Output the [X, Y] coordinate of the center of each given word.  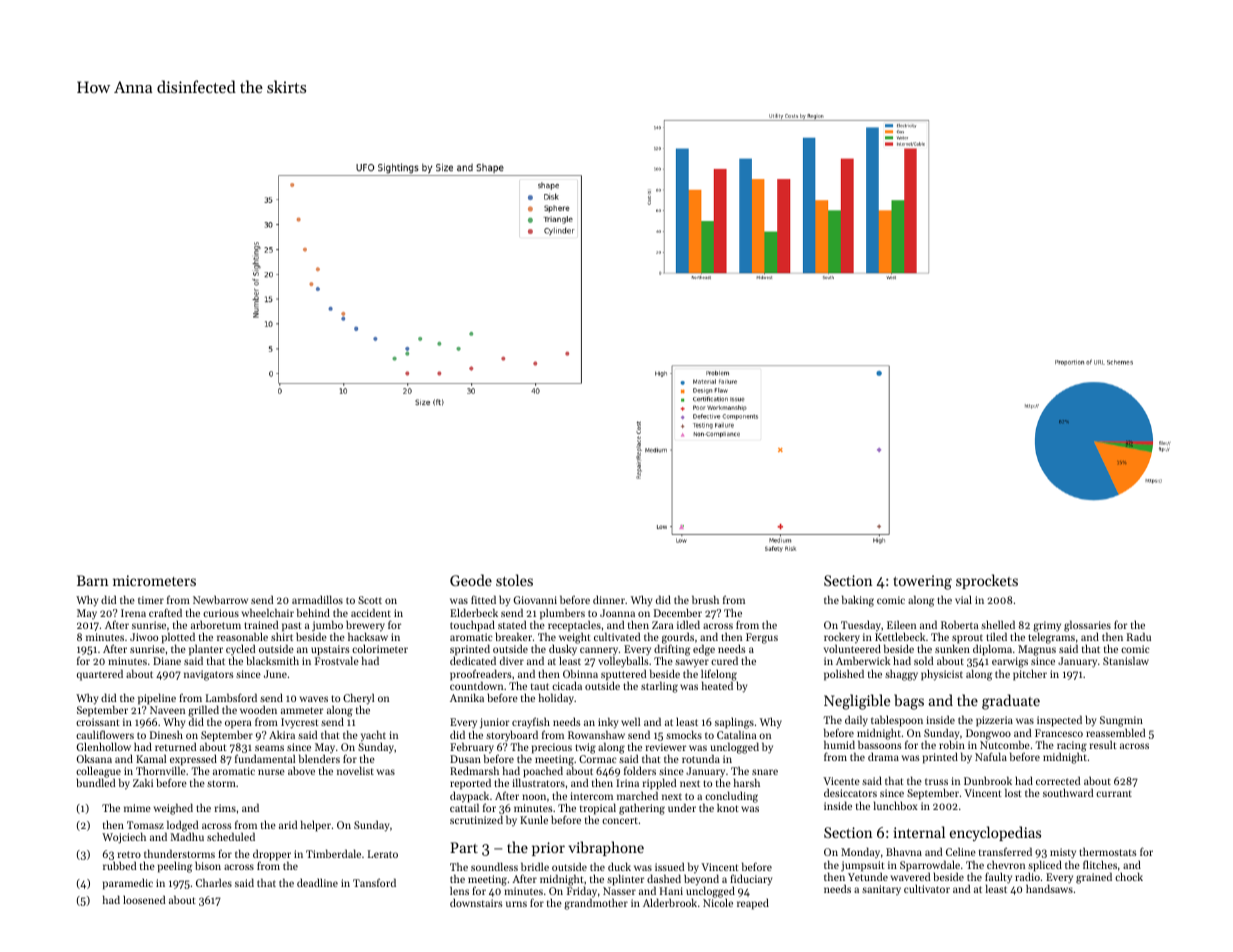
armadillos [317, 599]
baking [858, 601]
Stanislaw [1126, 660]
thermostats [1108, 851]
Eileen [901, 624]
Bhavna [904, 851]
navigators [209, 675]
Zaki [143, 782]
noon [534, 797]
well [630, 721]
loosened [144, 899]
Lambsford [231, 697]
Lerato [383, 854]
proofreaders [481, 675]
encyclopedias [995, 833]
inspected [1059, 721]
